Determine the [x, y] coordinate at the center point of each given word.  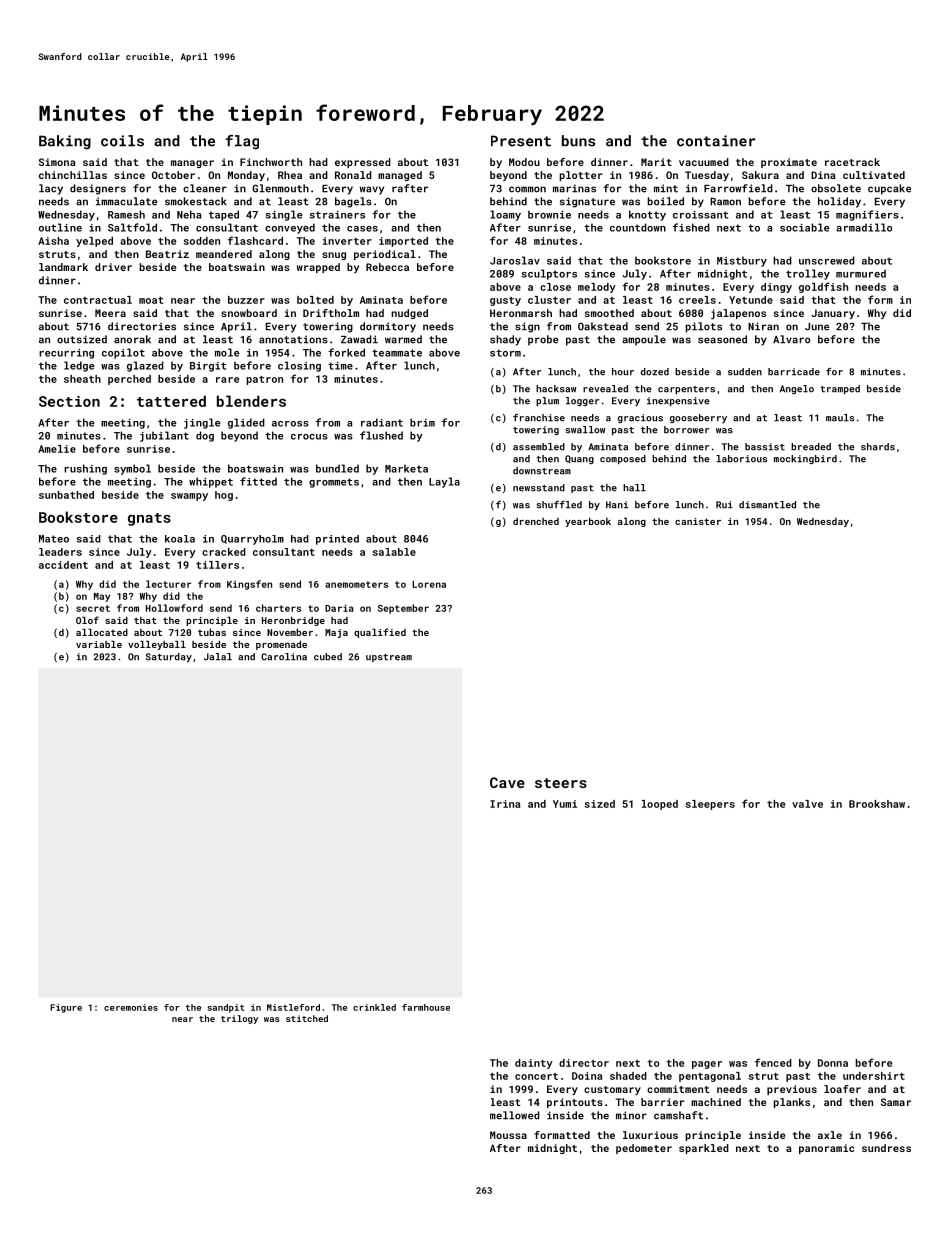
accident [63, 565]
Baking [65, 142]
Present [521, 141]
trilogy [239, 1019]
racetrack [852, 162]
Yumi [565, 804]
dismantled [767, 505]
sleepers [710, 805]
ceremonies [131, 1007]
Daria [339, 608]
